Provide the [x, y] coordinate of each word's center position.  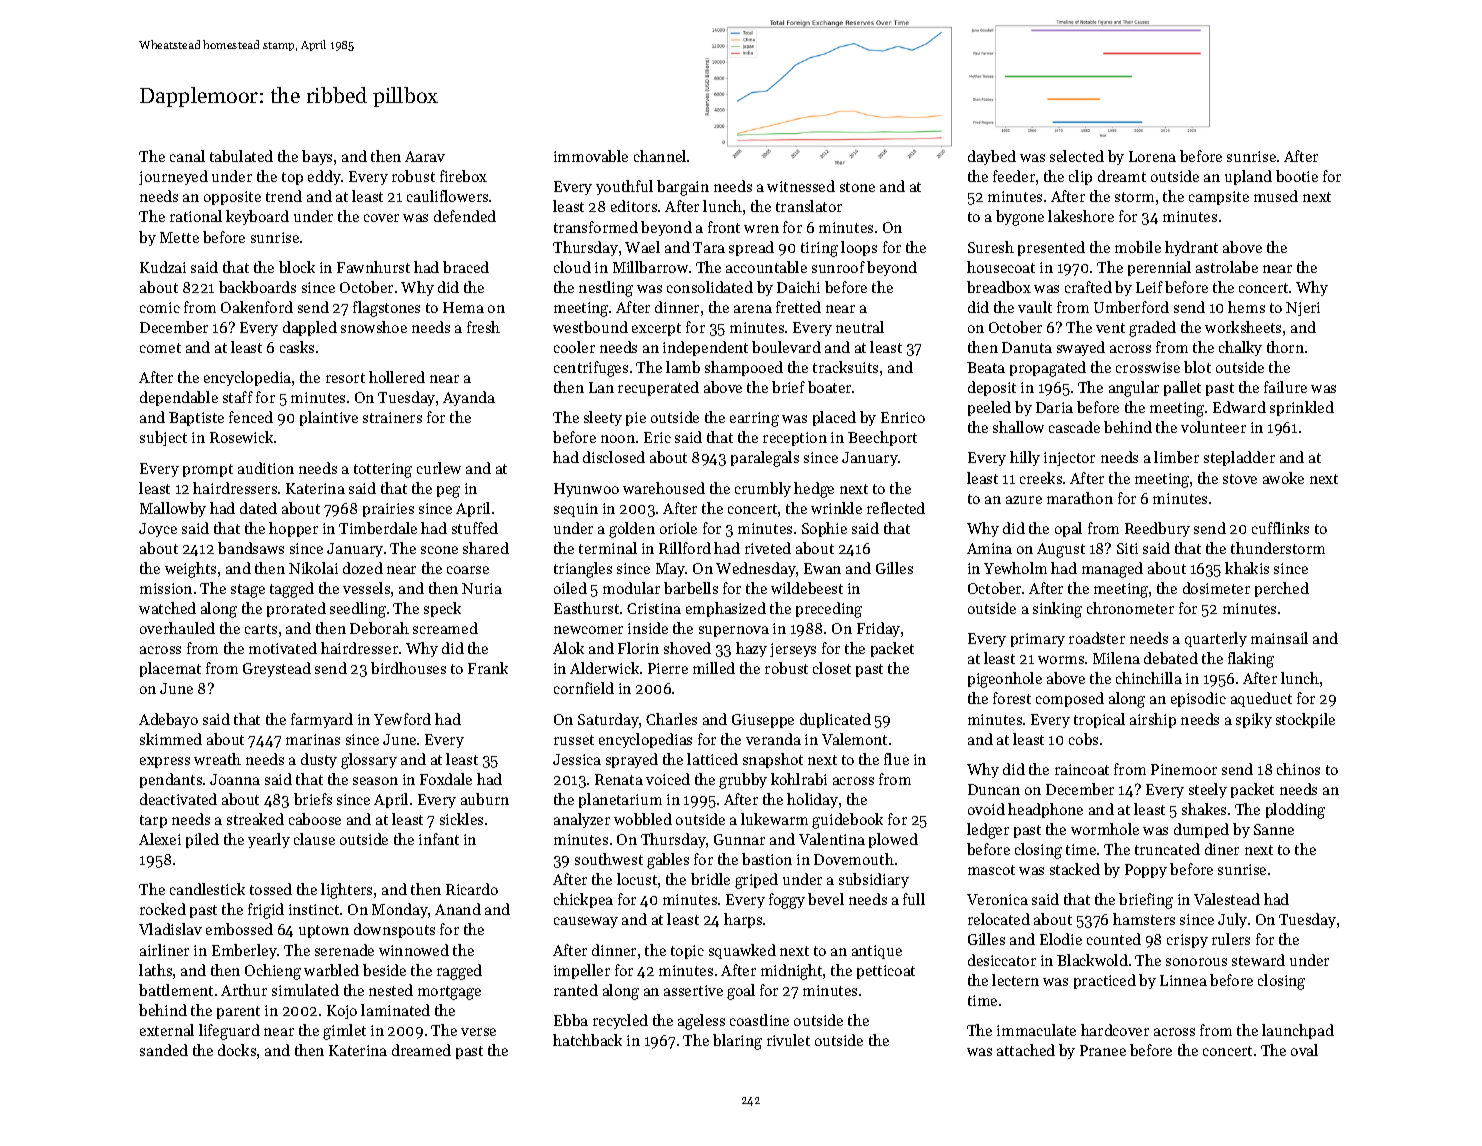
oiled [570, 588]
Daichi [798, 287]
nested [391, 990]
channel [660, 156]
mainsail [1279, 638]
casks [297, 347]
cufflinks [1280, 528]
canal [187, 156]
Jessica [577, 759]
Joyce [158, 530]
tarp [153, 821]
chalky [1240, 348]
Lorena [1152, 156]
